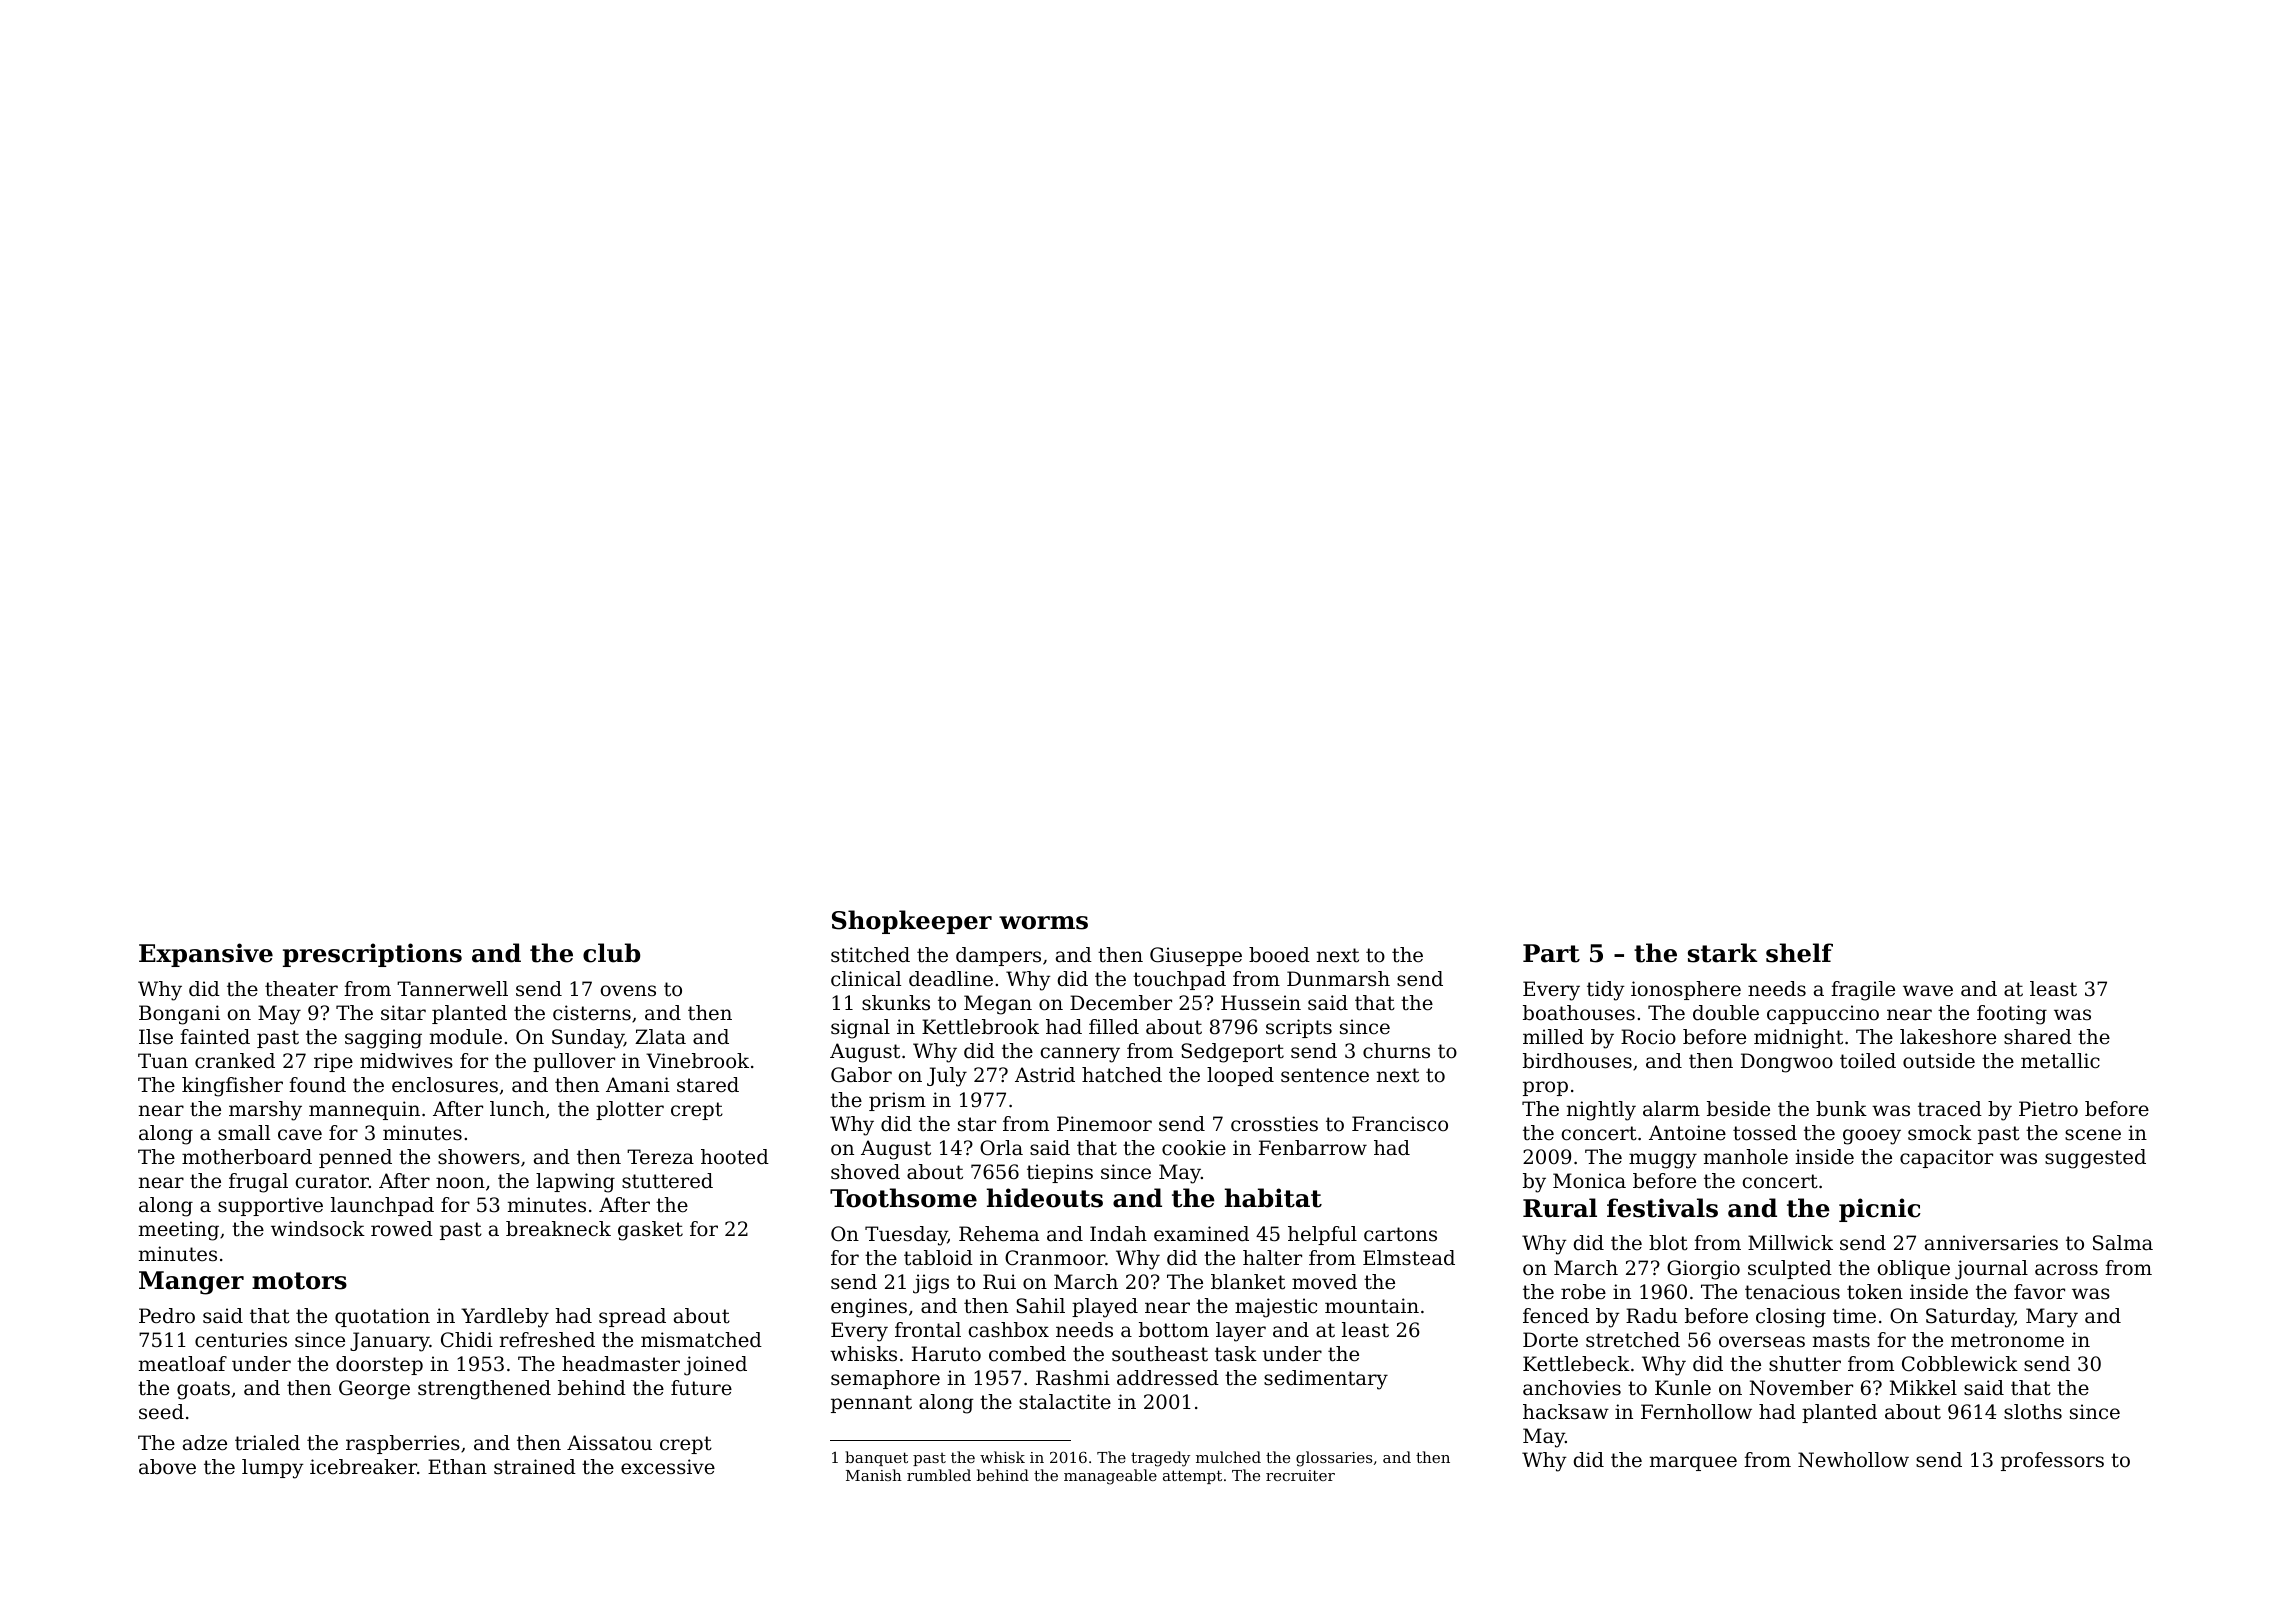  Describe the element at coordinates (1746, 1157) in the screenshot. I see `manhole` at that location.
